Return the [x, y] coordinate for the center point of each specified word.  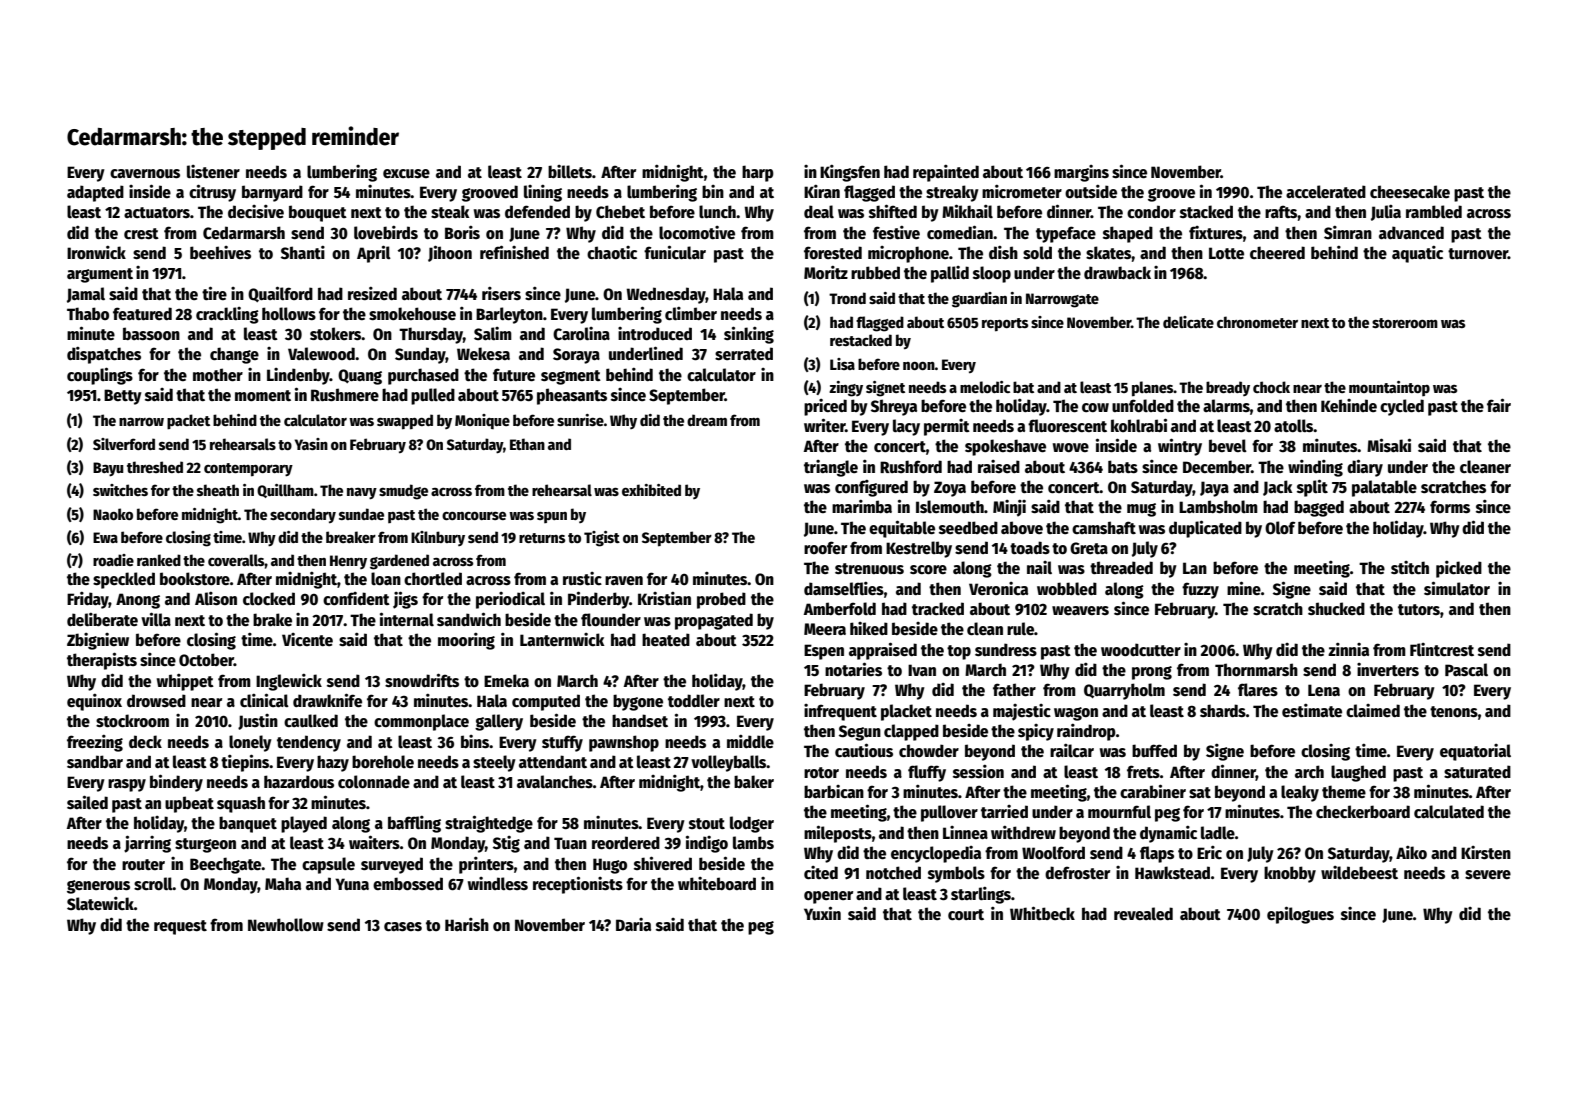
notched [893, 872]
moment [263, 396]
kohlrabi [1139, 425]
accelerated [1326, 192]
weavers [1080, 610]
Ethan [527, 444]
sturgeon [205, 845]
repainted [946, 173]
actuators [157, 213]
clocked [269, 599]
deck [145, 742]
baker [754, 781]
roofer [825, 547]
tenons [1454, 712]
